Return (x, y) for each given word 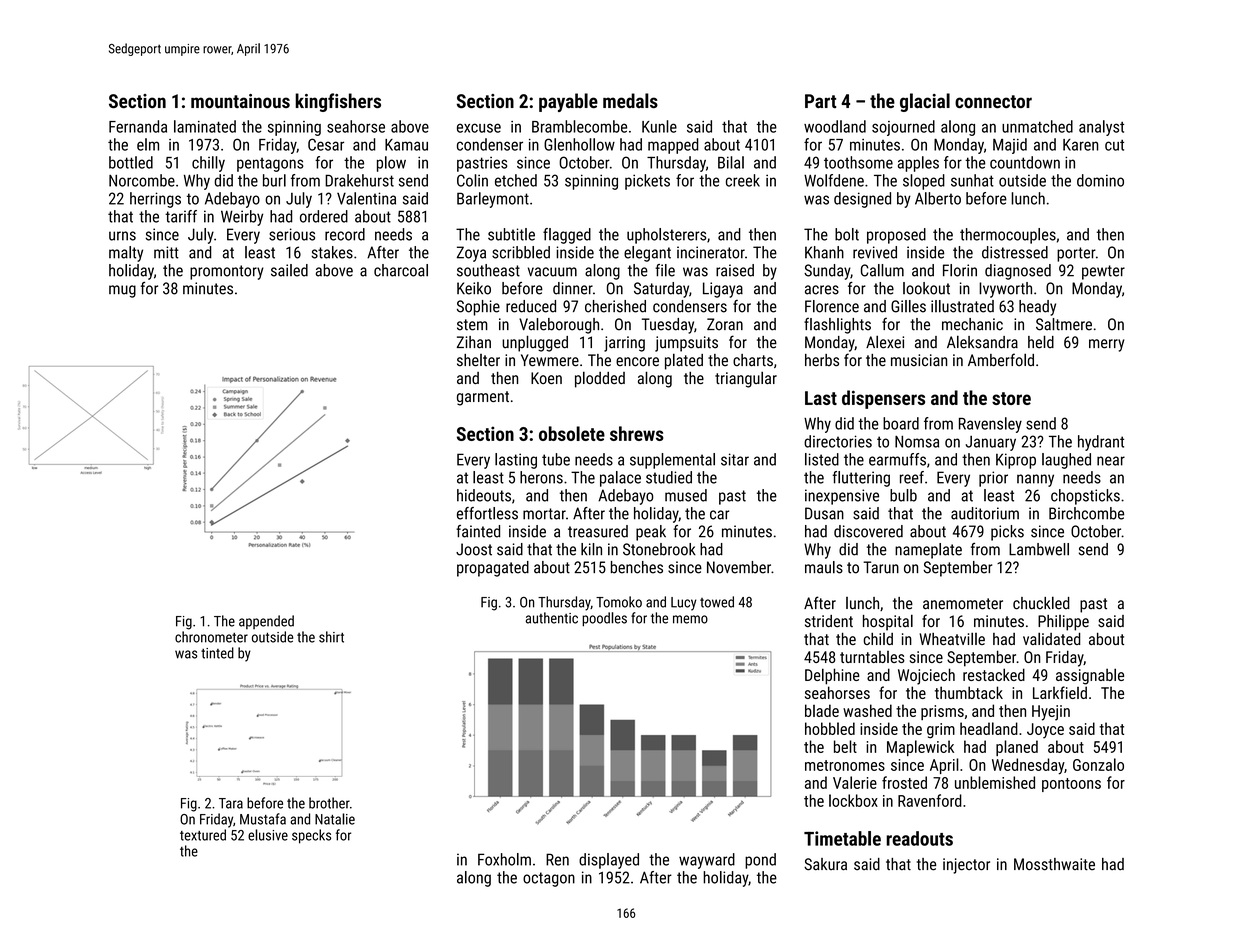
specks (311, 836)
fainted (478, 531)
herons (541, 477)
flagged (567, 236)
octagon (549, 879)
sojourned (903, 128)
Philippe (1063, 623)
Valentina (366, 198)
